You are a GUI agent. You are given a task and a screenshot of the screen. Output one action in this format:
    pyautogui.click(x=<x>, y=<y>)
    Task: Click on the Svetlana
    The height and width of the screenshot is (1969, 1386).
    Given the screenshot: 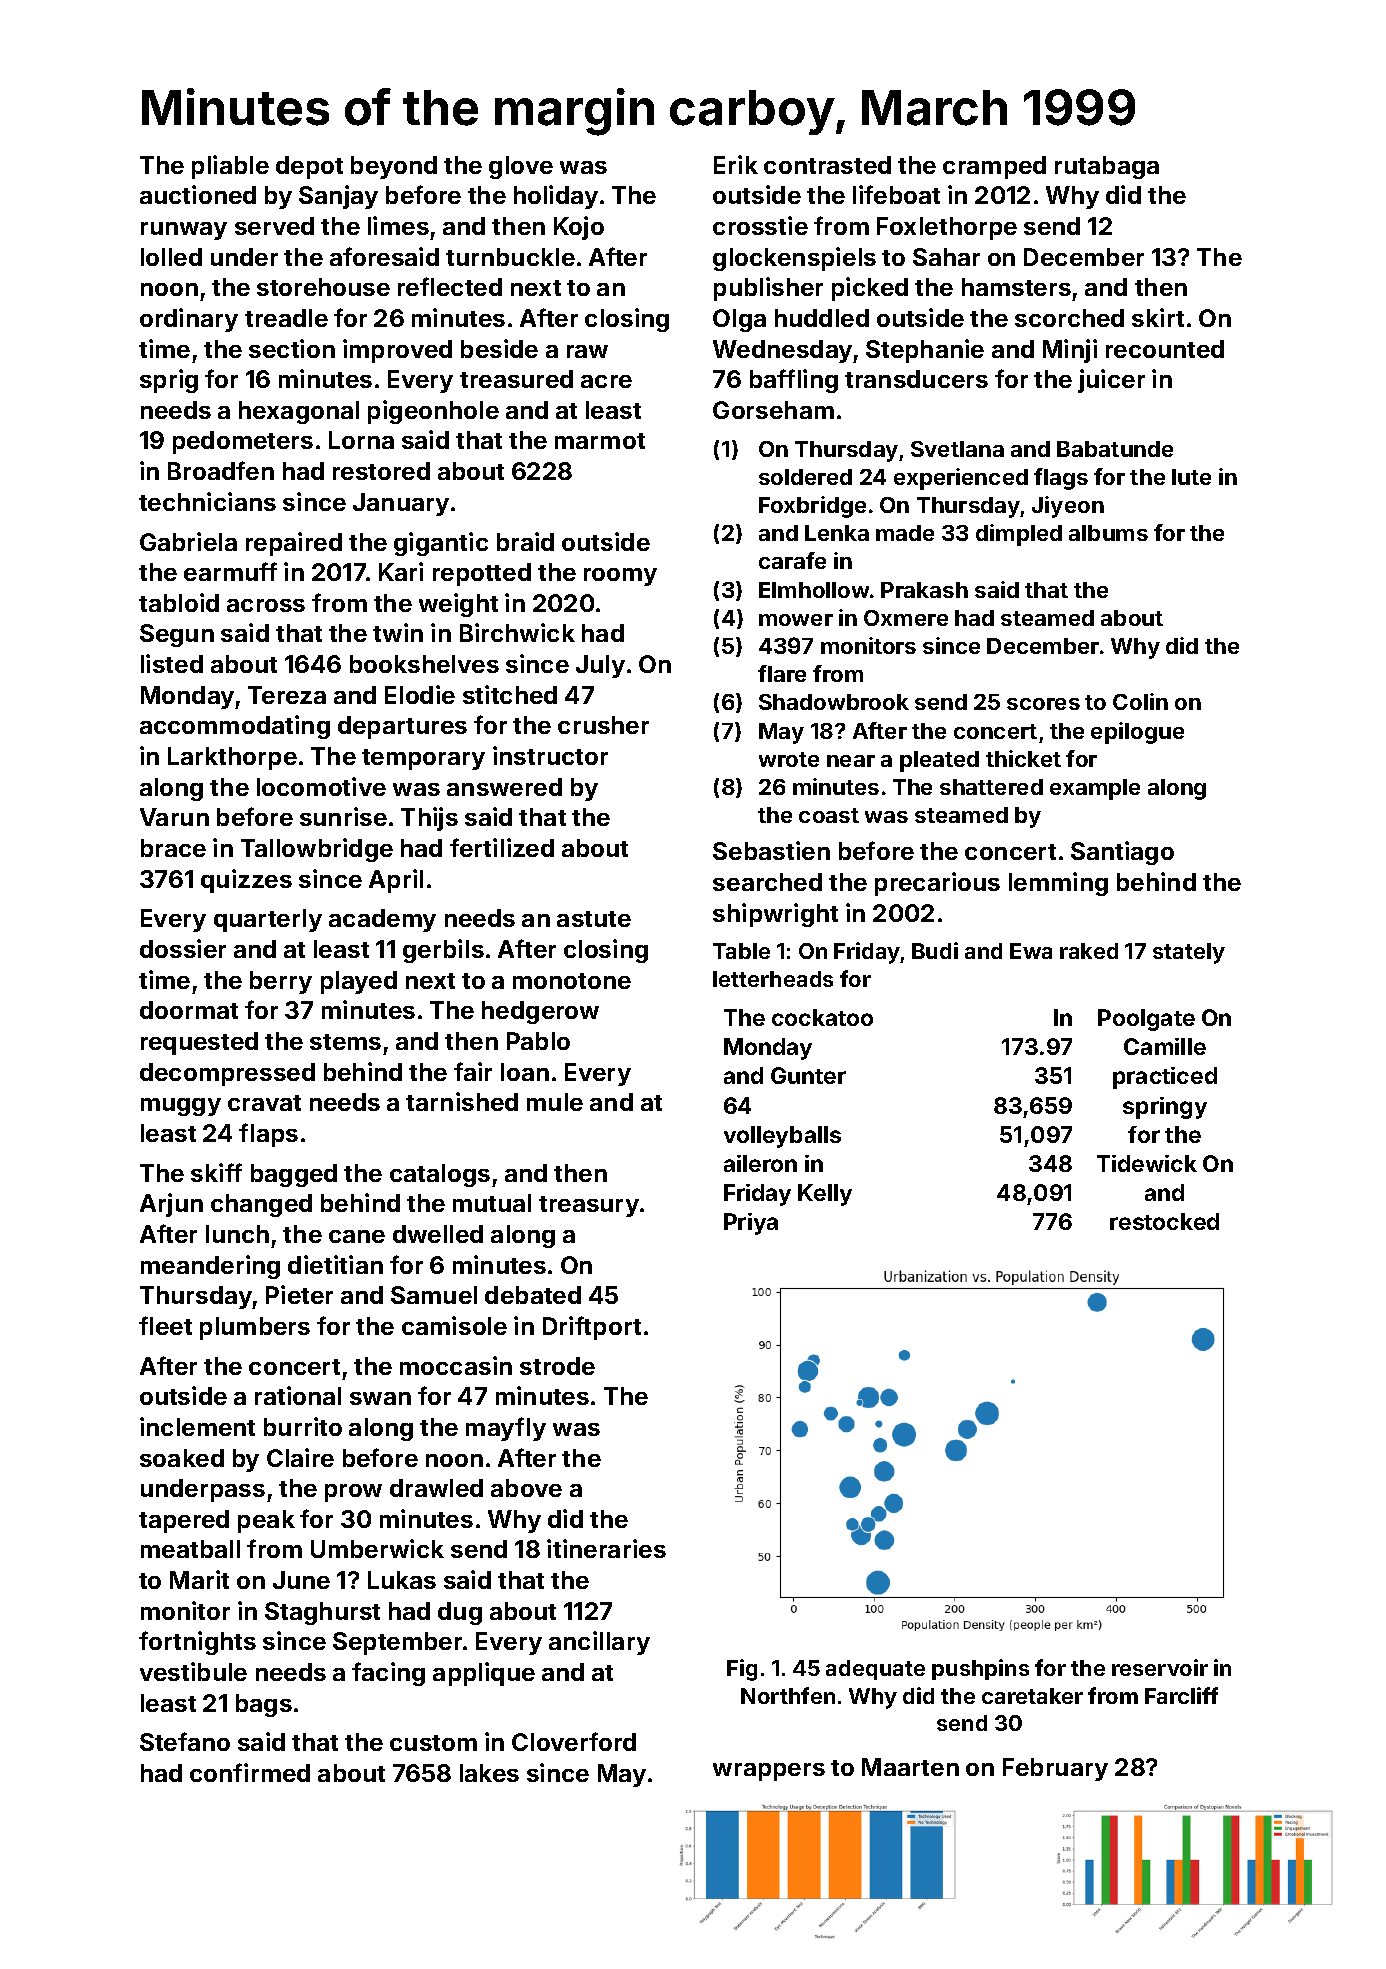 What is the action you would take?
    pyautogui.click(x=957, y=449)
